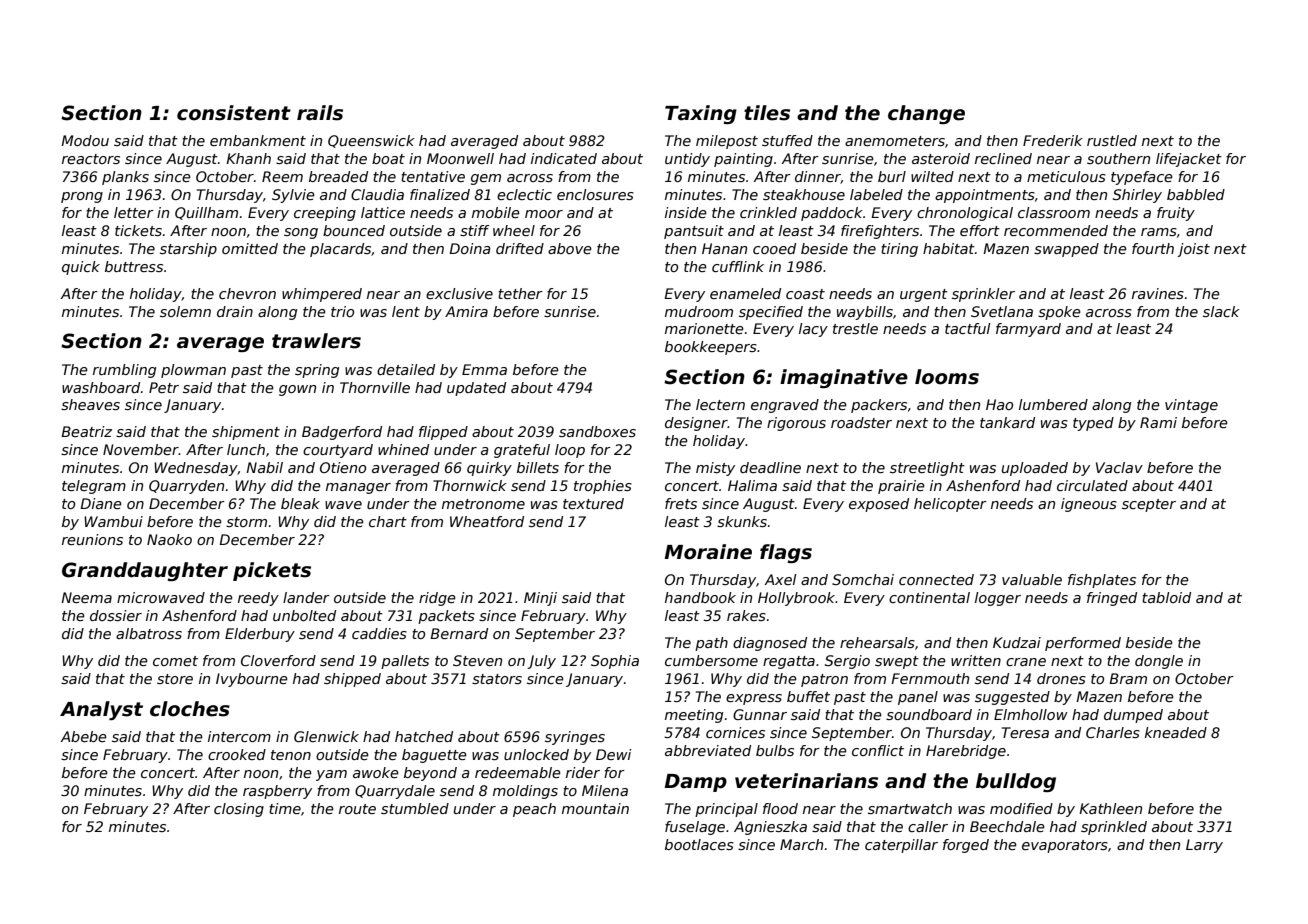 The width and height of the screenshot is (1308, 924). What do you see at coordinates (1112, 140) in the screenshot?
I see `rustled` at bounding box center [1112, 140].
